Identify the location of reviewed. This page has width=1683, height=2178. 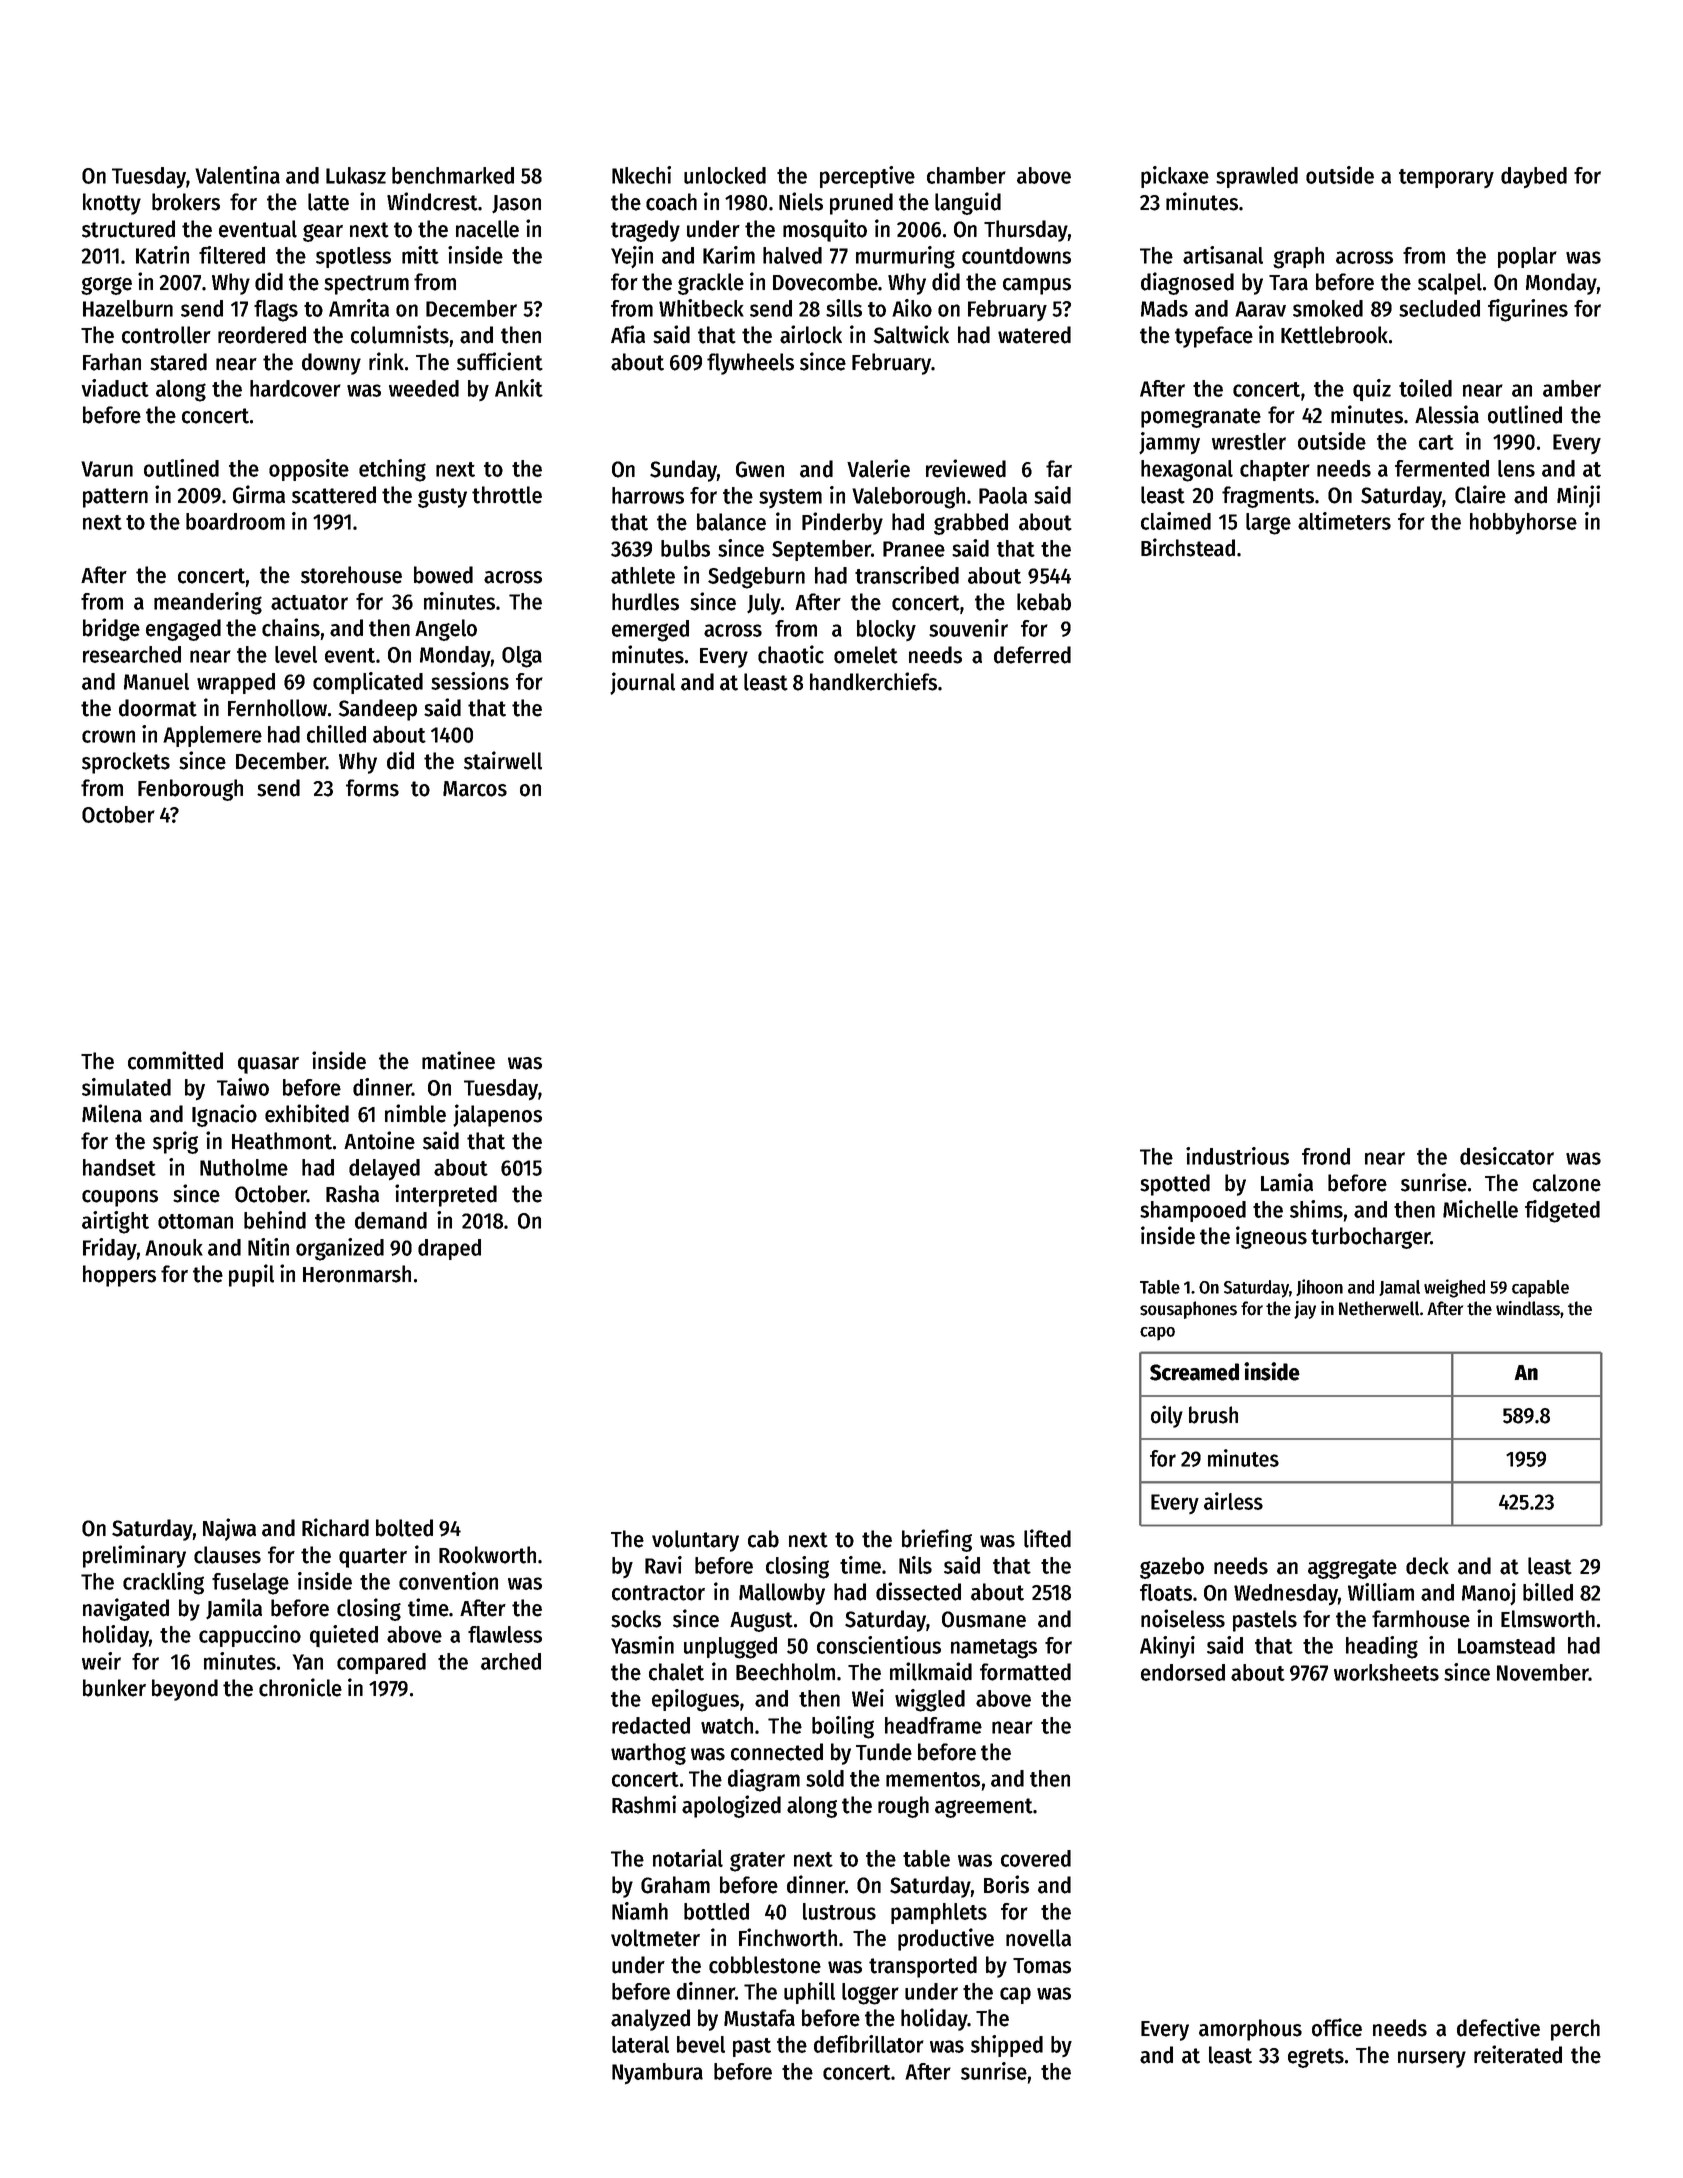
(966, 468).
